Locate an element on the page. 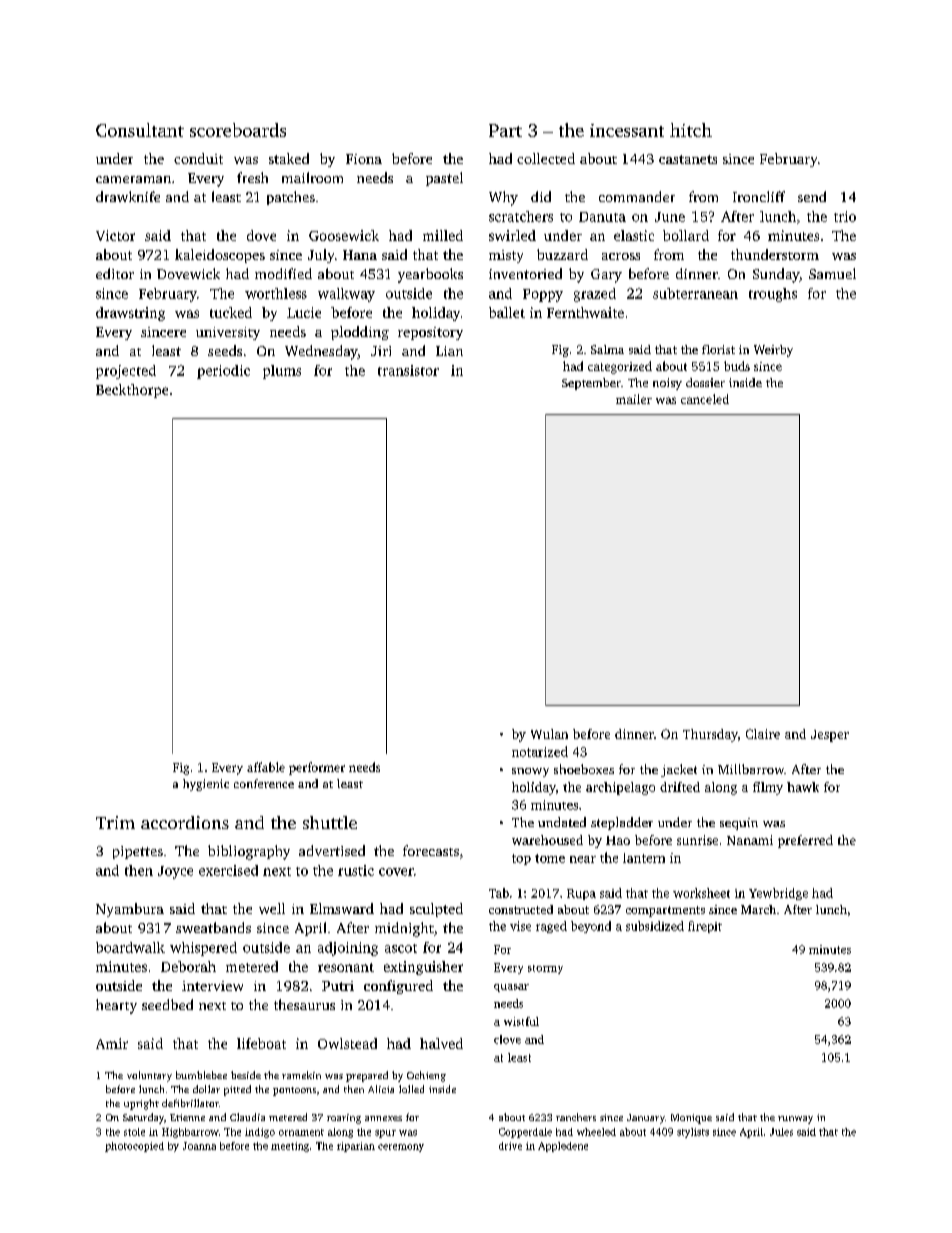  fresh is located at coordinates (252, 177).
